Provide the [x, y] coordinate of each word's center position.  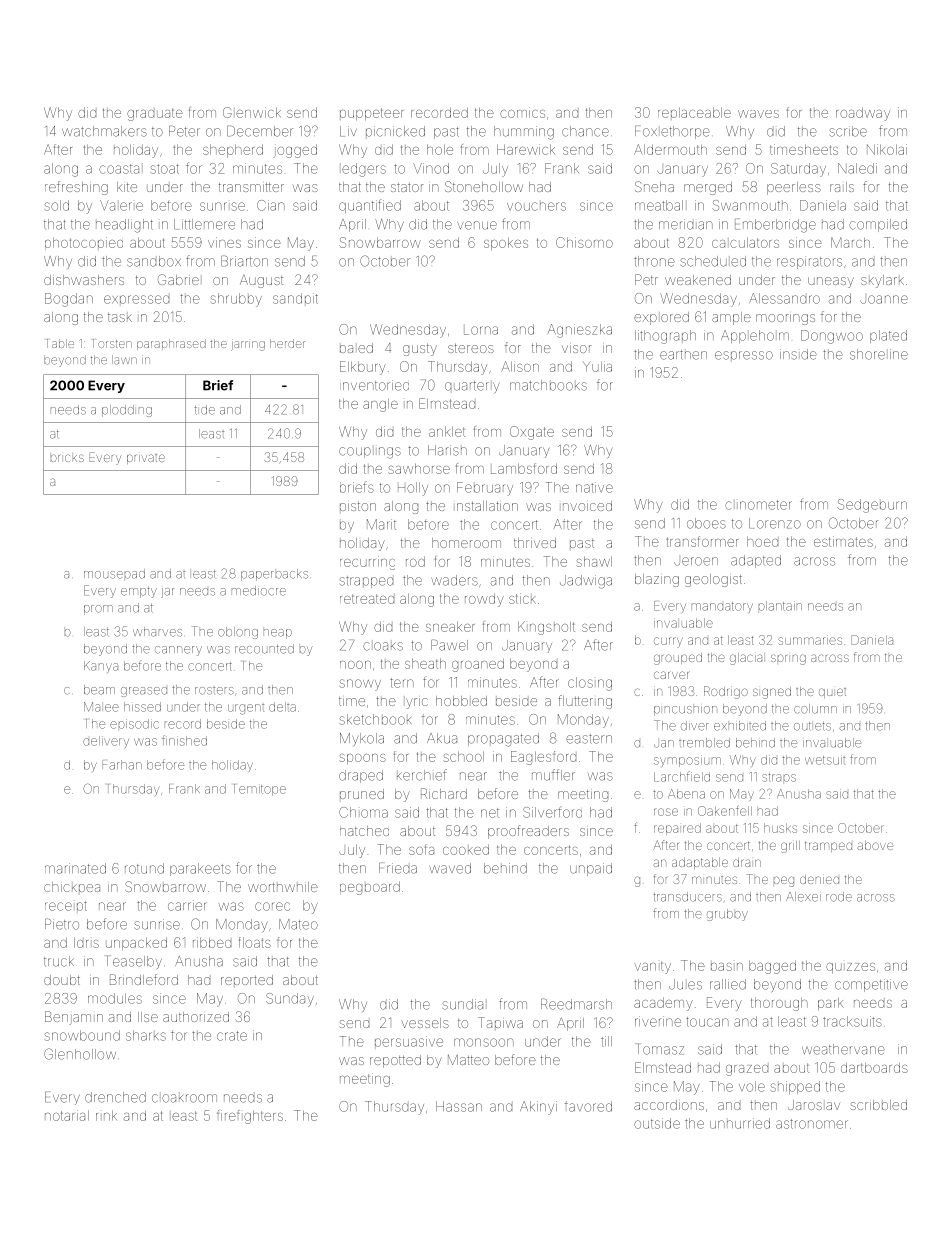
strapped [366, 582]
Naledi [857, 168]
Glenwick [252, 112]
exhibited [740, 726]
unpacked [136, 944]
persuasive [409, 1041]
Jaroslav [814, 1105]
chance [585, 131]
